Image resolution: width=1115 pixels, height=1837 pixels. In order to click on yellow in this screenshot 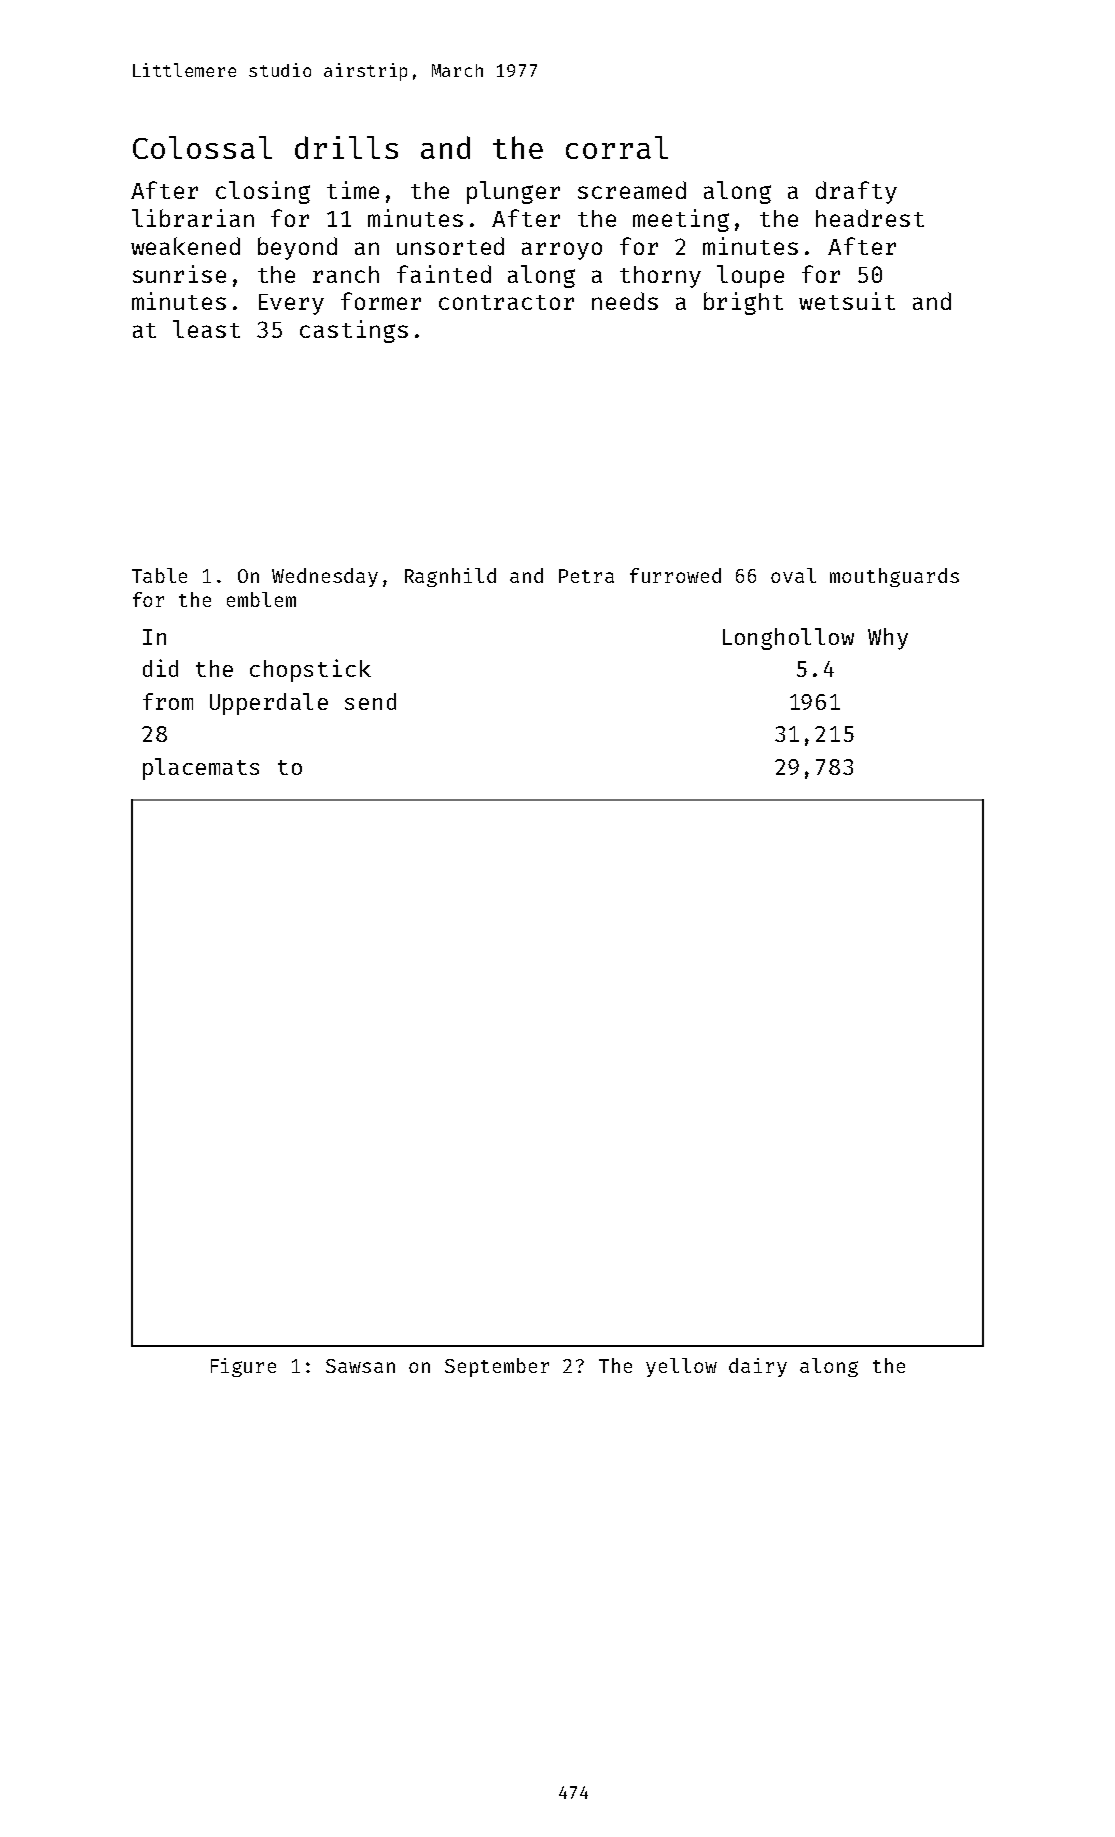, I will do `click(681, 1367)`.
